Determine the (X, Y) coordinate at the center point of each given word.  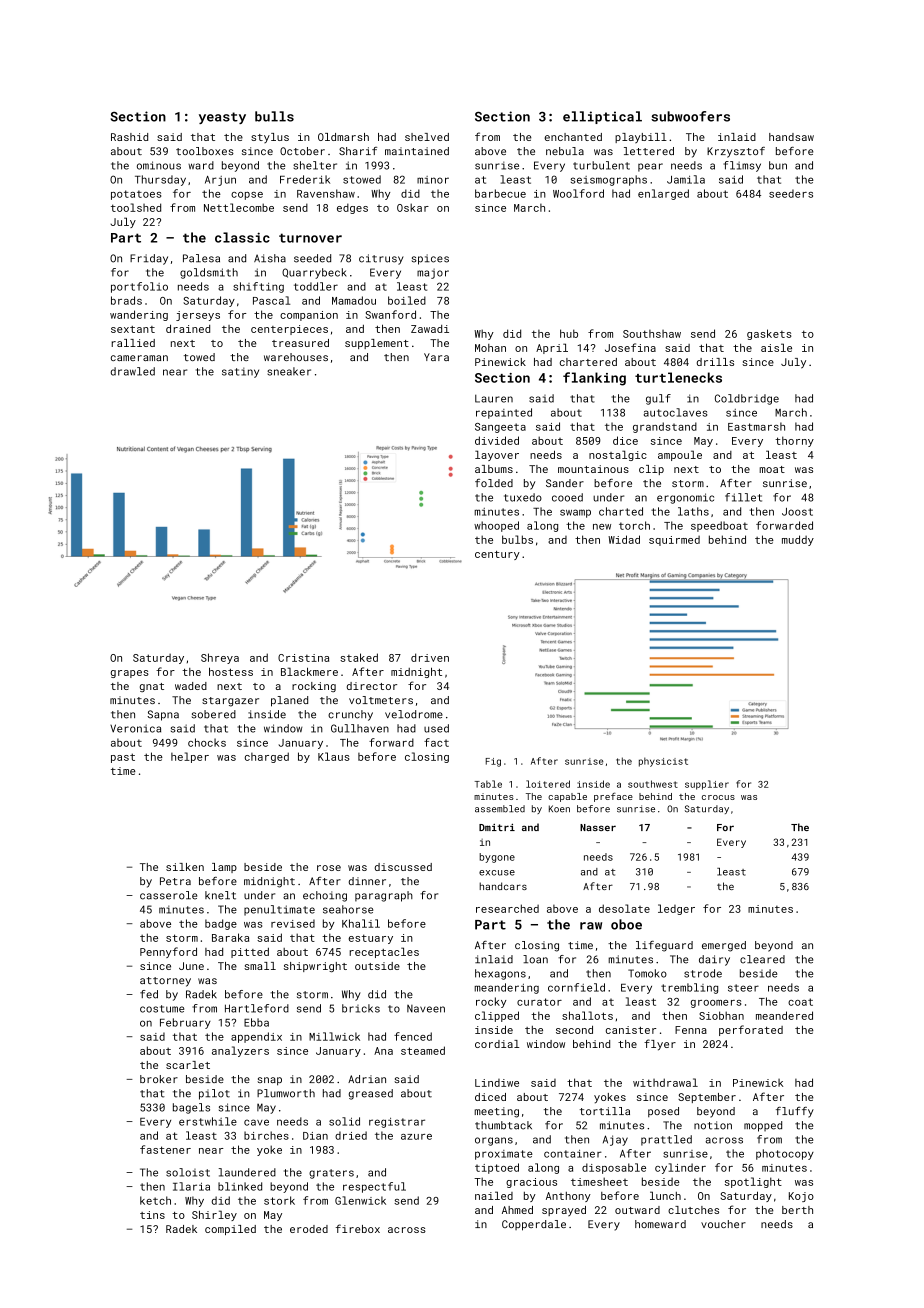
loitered (548, 784)
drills (715, 362)
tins (152, 1215)
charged (267, 757)
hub (569, 333)
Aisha (270, 258)
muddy (798, 540)
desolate (624, 908)
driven (430, 657)
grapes (130, 674)
